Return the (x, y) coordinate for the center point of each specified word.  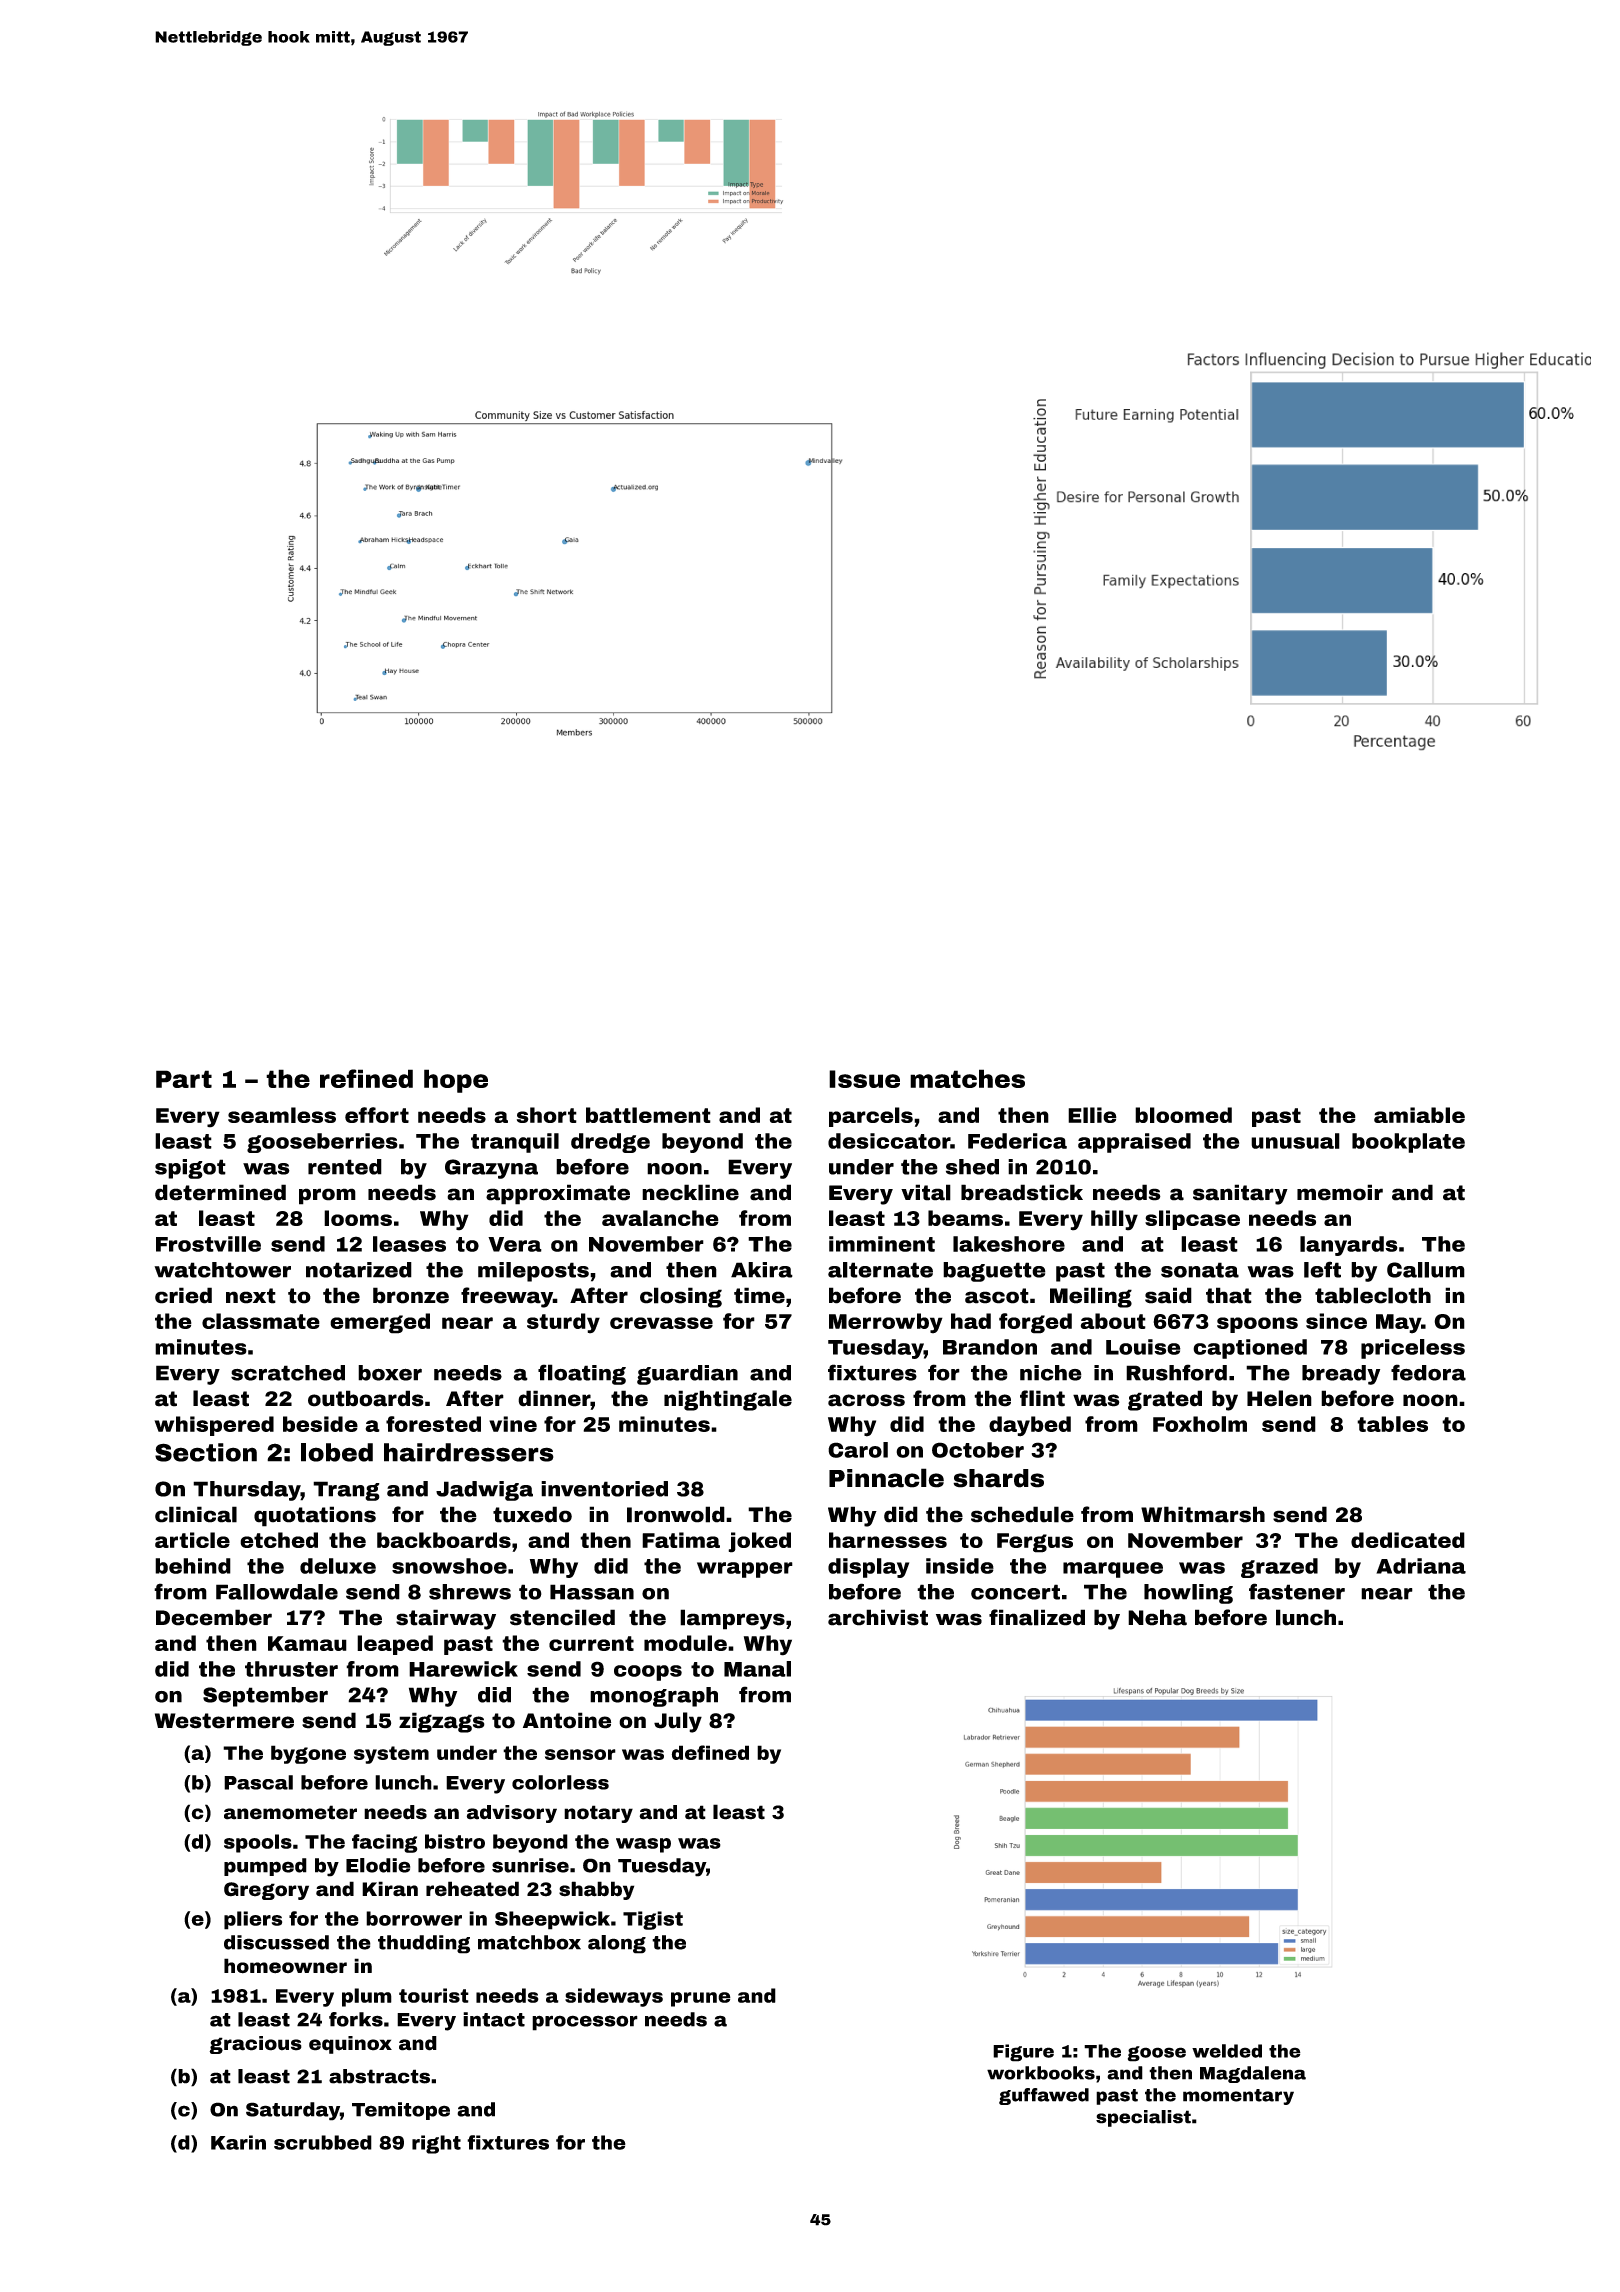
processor (585, 2023)
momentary (1238, 2097)
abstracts (379, 2076)
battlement (648, 1115)
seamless (282, 1115)
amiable (1419, 1115)
